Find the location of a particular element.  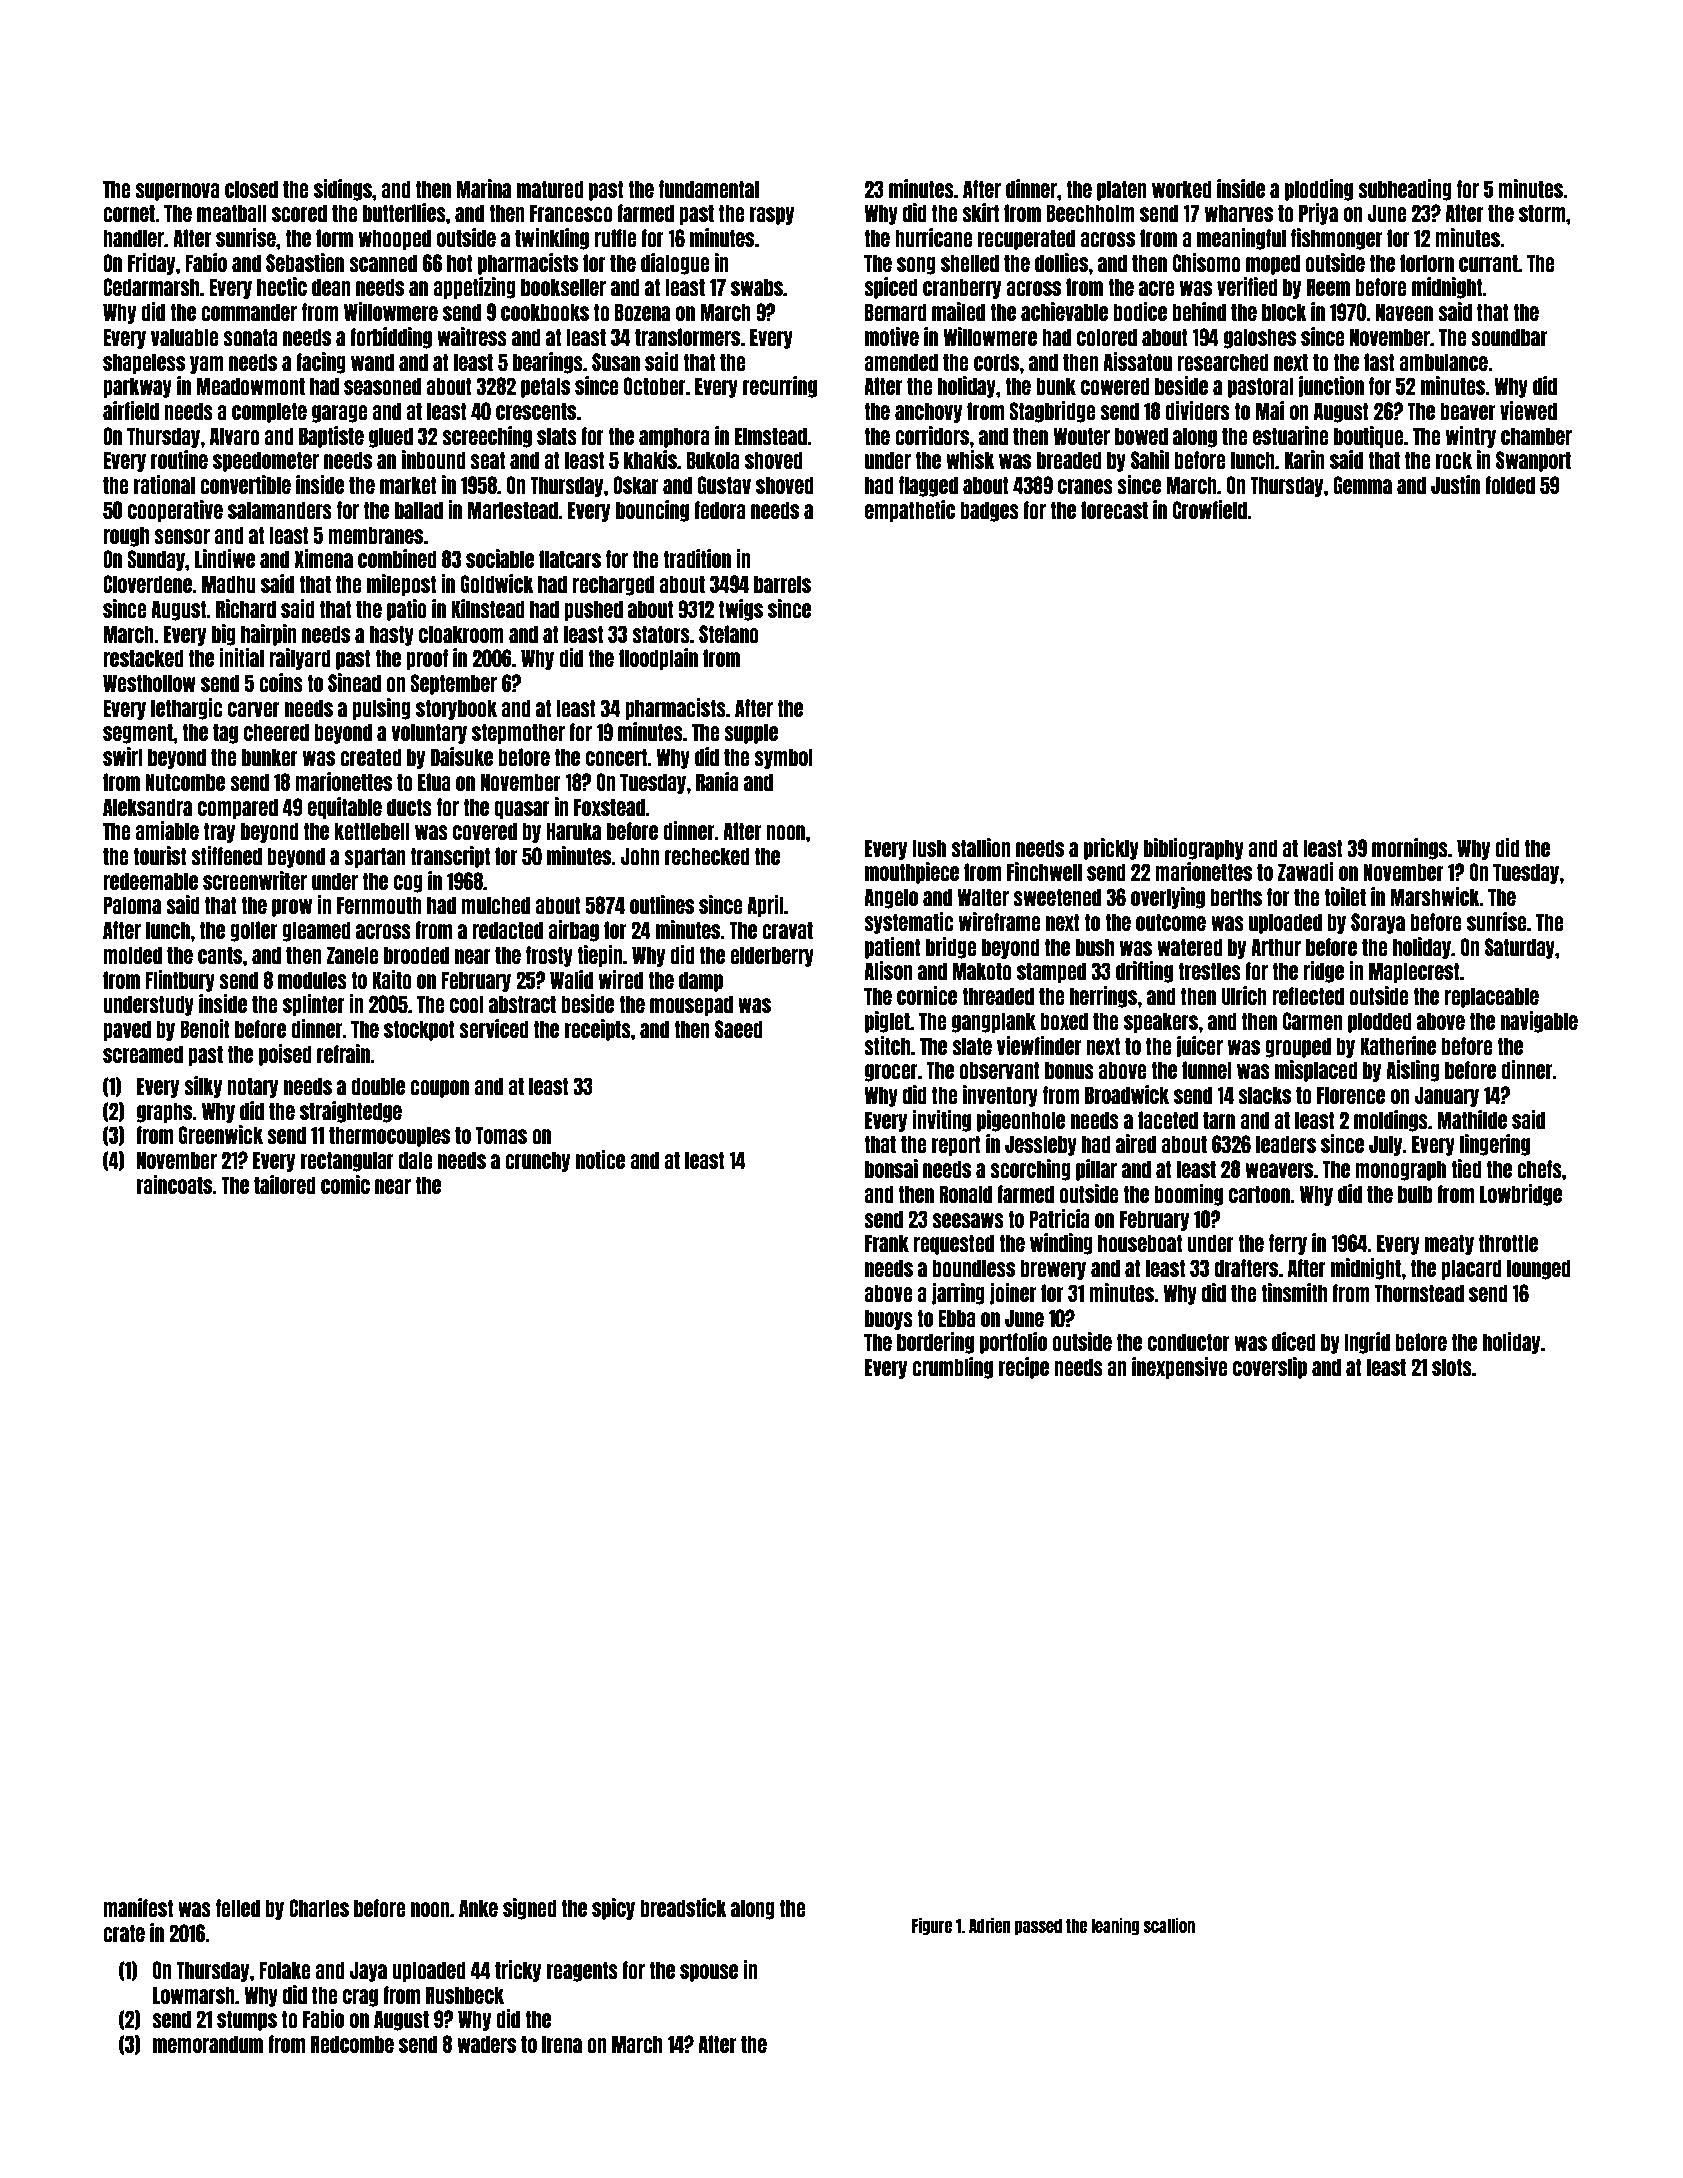

juicer is located at coordinates (1199, 1047).
